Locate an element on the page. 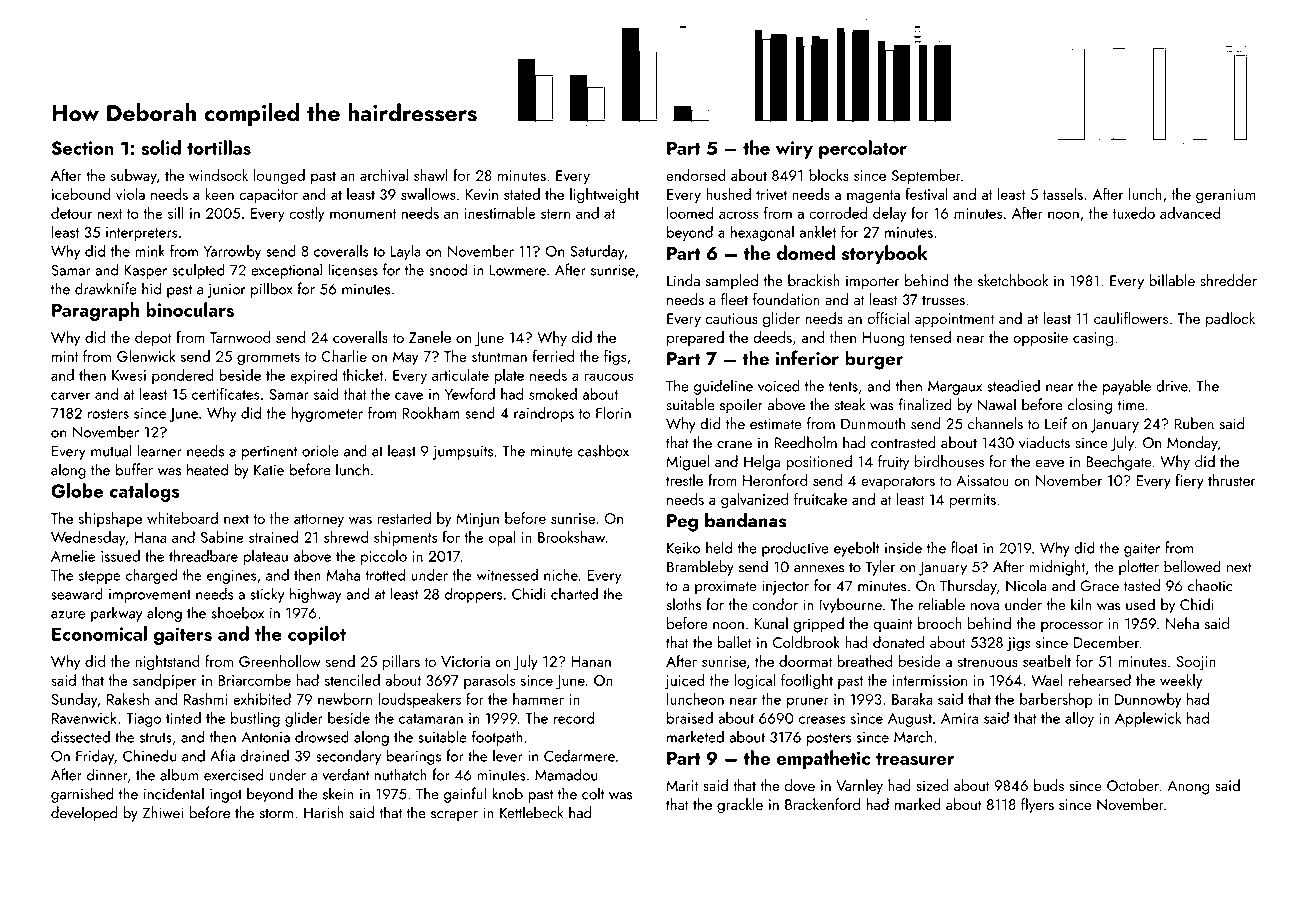 This document has height=924, width=1308. fiery is located at coordinates (1190, 482).
